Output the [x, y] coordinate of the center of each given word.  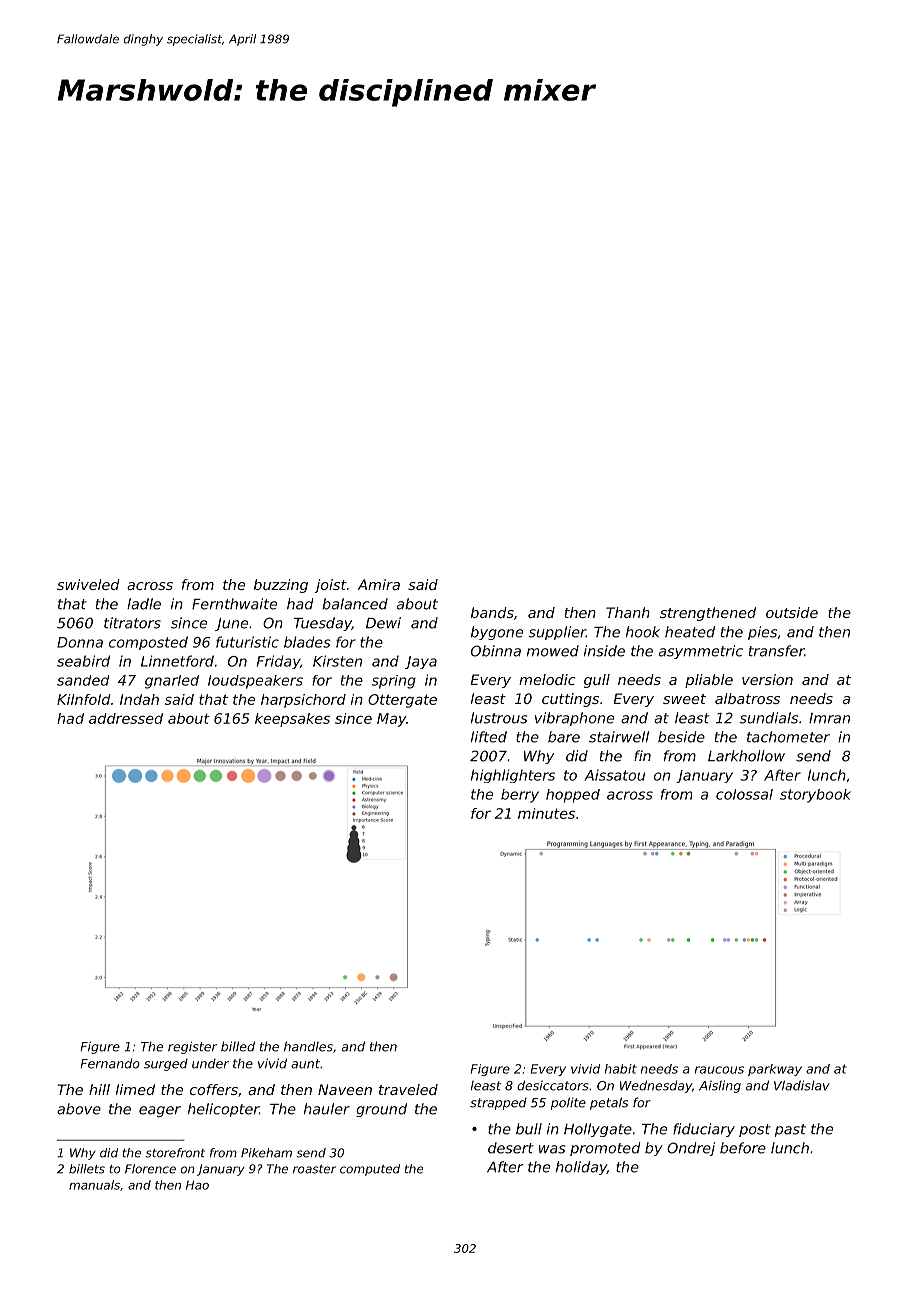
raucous [719, 1070]
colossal [744, 794]
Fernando [110, 1063]
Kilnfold [84, 699]
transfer [776, 651]
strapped [498, 1104]
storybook [815, 796]
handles [308, 1046]
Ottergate [402, 701]
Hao [197, 1185]
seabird [83, 661]
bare [564, 737]
